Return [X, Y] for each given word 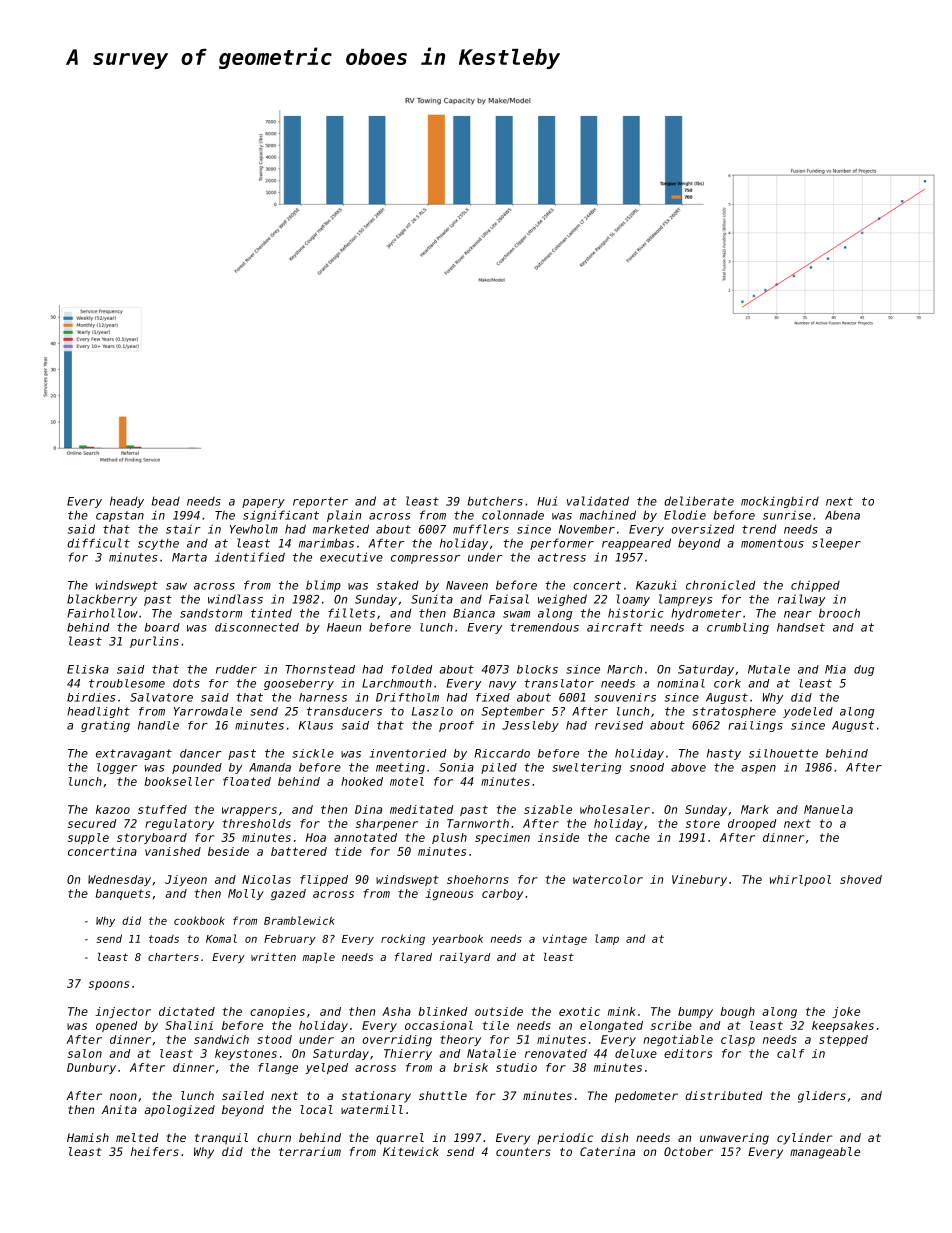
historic [636, 613]
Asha [396, 1011]
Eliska [88, 669]
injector [123, 1012]
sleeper [836, 544]
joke [846, 1012]
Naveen [467, 585]
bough [737, 1012]
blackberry [102, 600]
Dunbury [91, 1068]
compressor [425, 559]
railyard [464, 958]
